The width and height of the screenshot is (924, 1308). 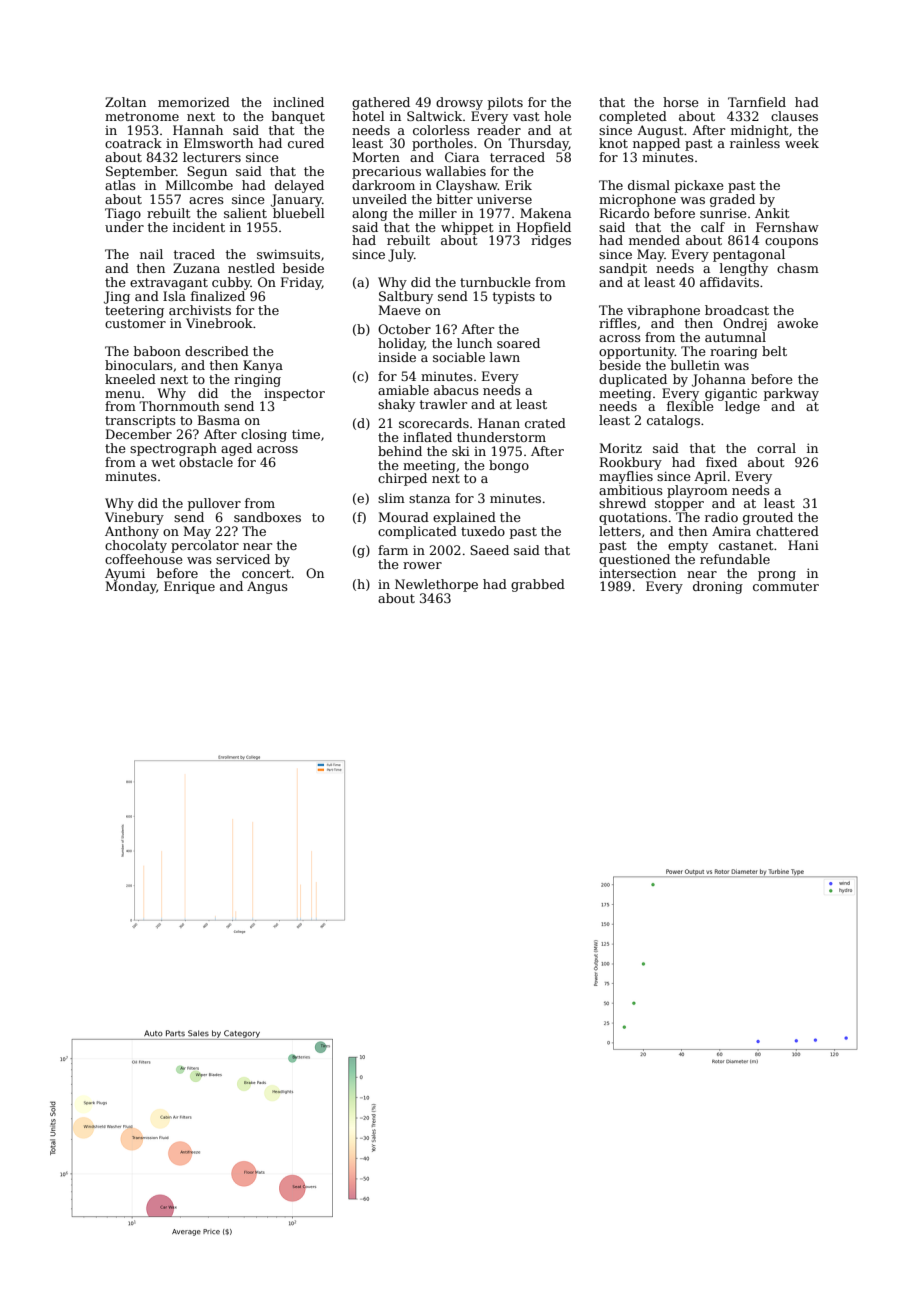 What do you see at coordinates (401, 344) in the screenshot?
I see `holiday` at bounding box center [401, 344].
